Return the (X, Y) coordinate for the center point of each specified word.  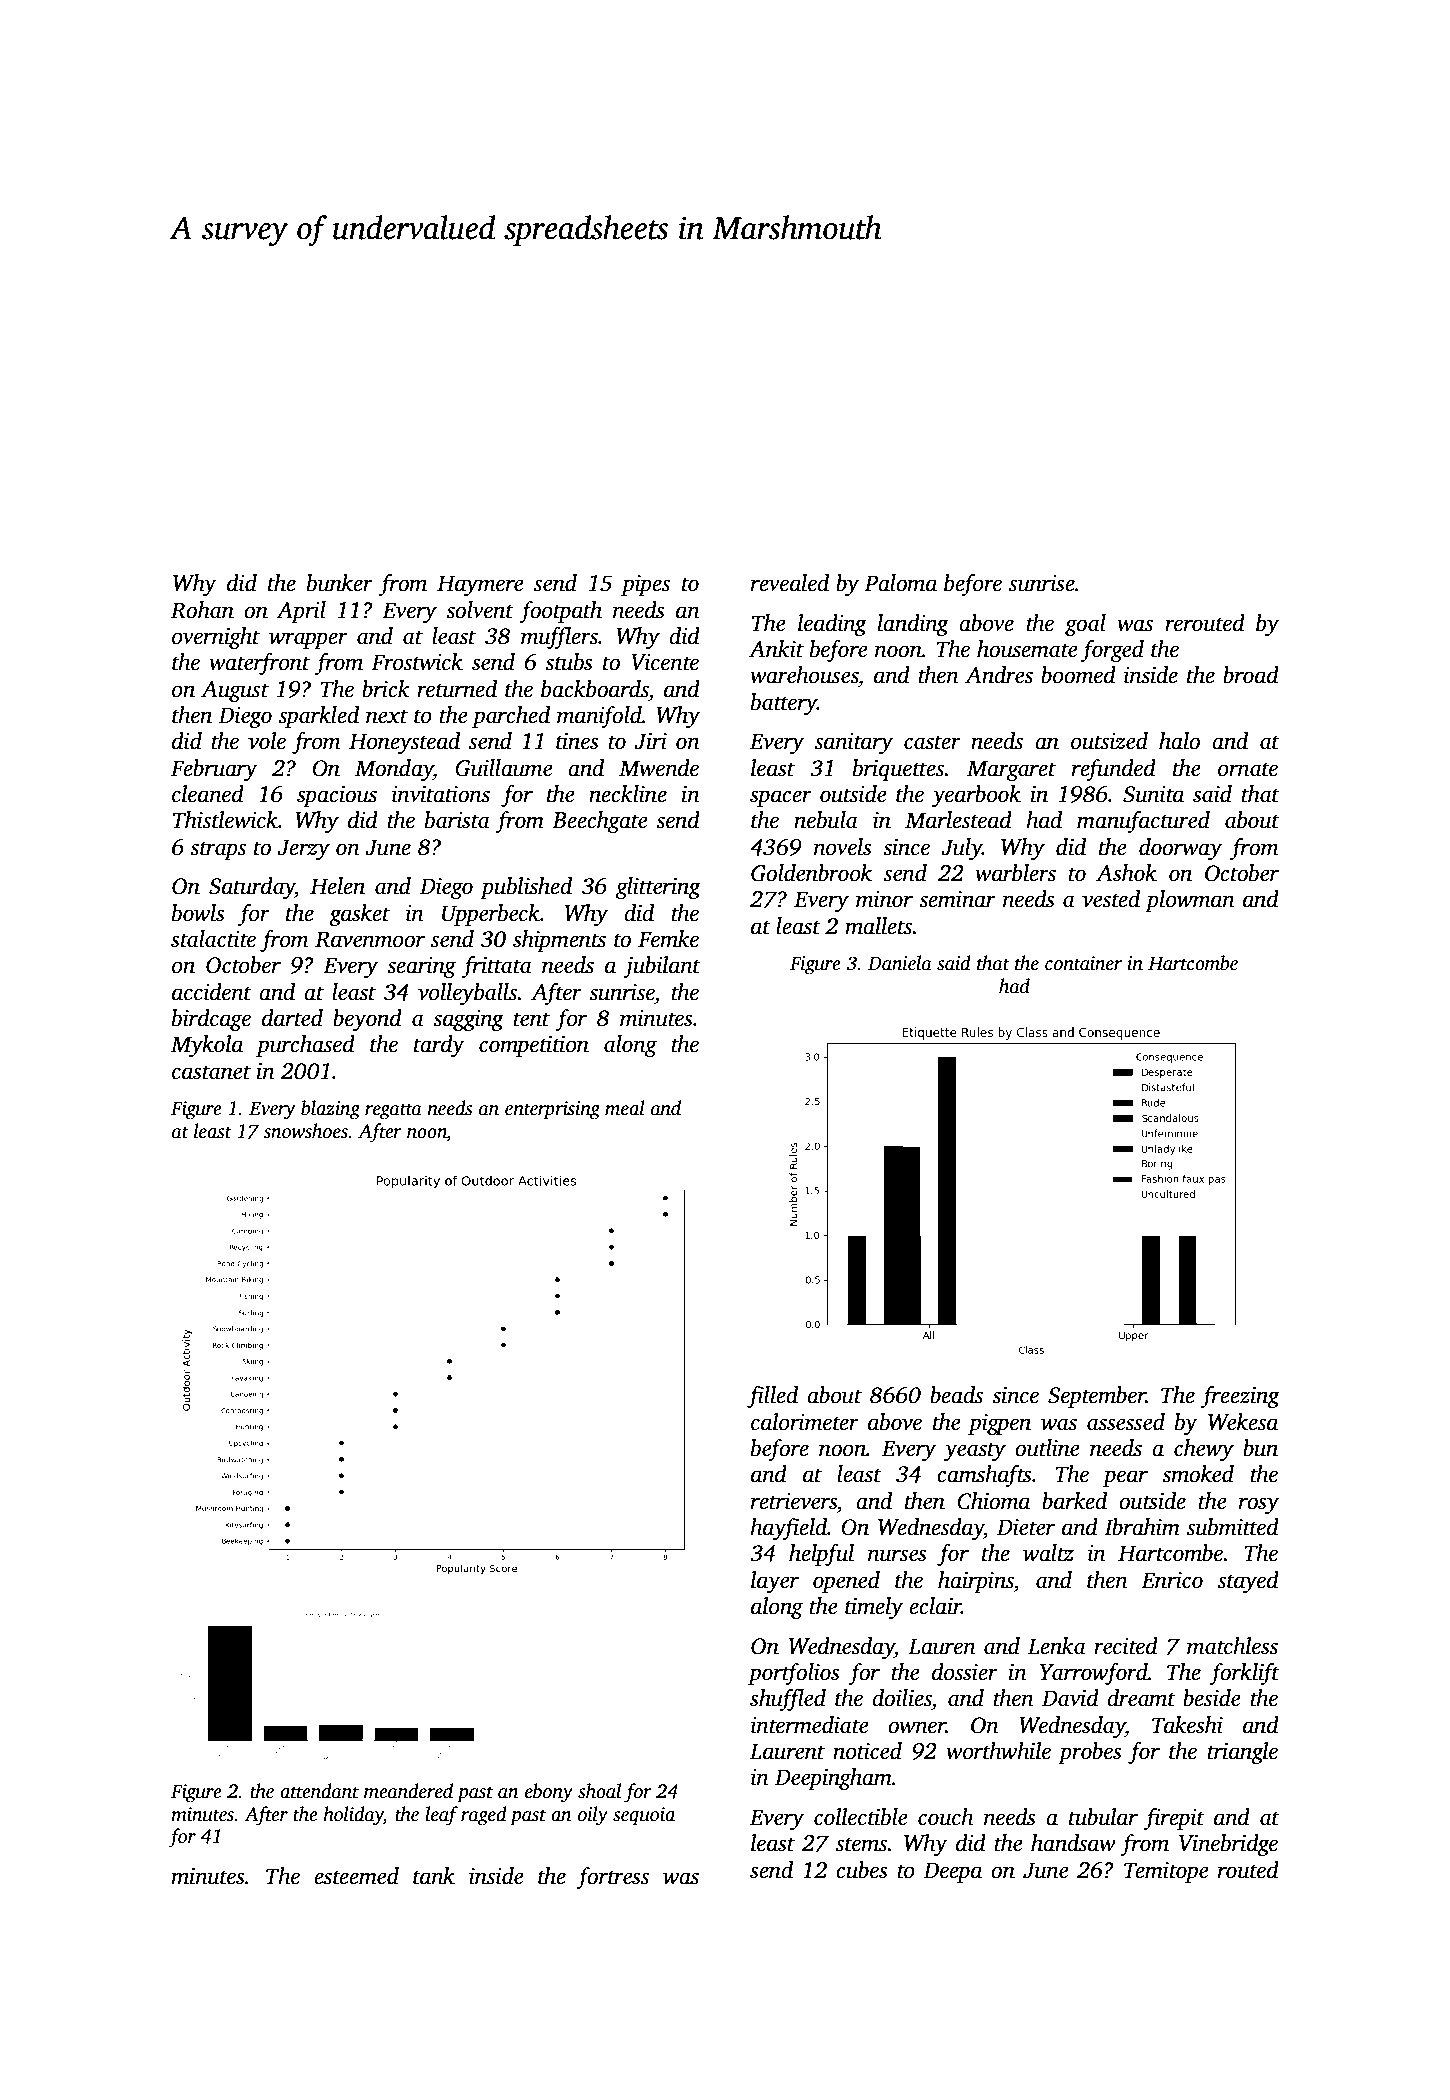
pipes (645, 585)
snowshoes (306, 1131)
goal (1085, 625)
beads (956, 1395)
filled (772, 1397)
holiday (353, 1816)
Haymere (480, 585)
